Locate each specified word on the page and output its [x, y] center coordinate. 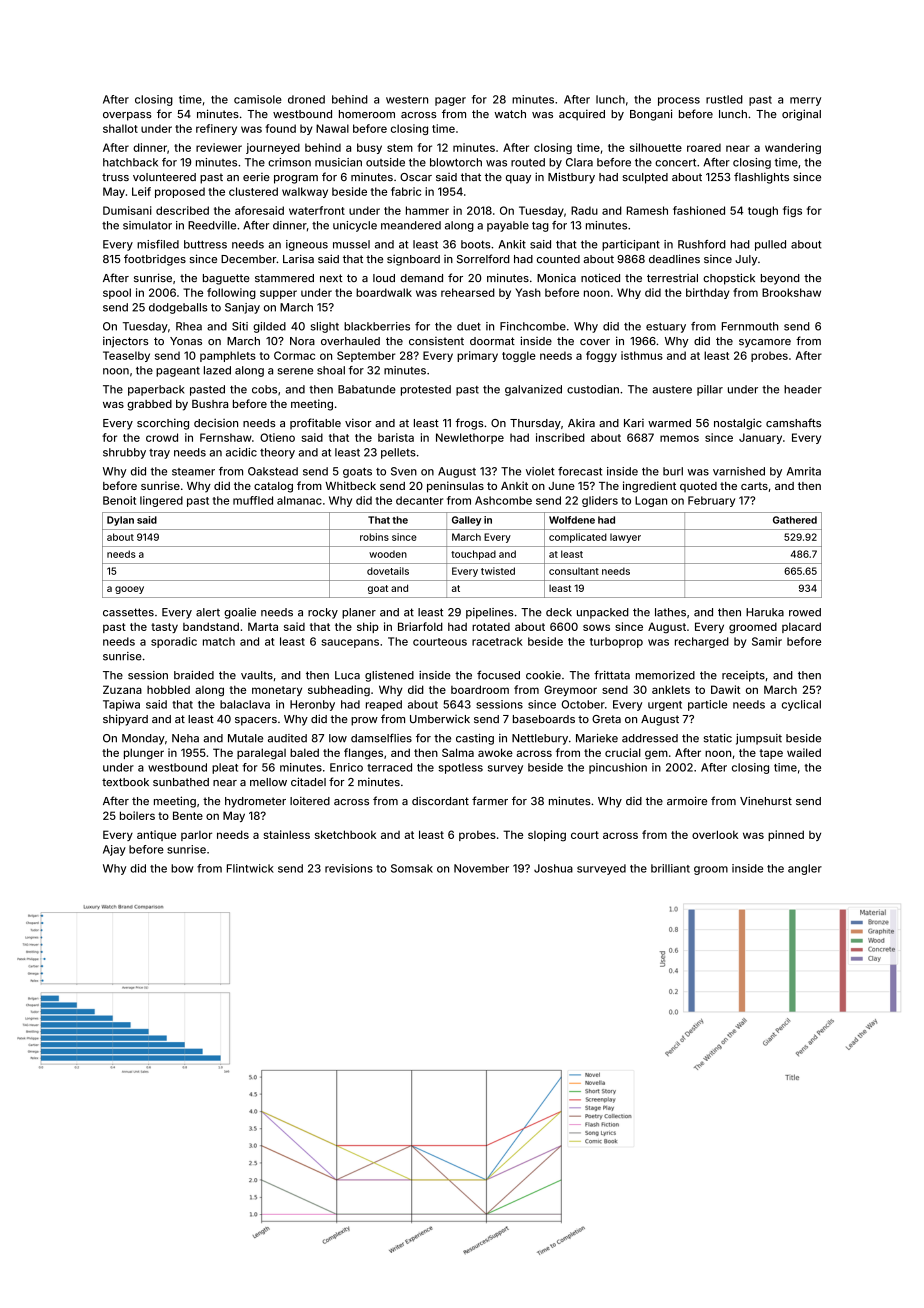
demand [422, 278]
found [280, 128]
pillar [710, 390]
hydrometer [255, 802]
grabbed [149, 405]
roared [704, 147]
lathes [670, 612]
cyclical [801, 705]
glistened [389, 676]
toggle [519, 356]
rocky [323, 613]
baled [304, 752]
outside [385, 162]
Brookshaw [791, 292]
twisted [498, 571]
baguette [226, 279]
